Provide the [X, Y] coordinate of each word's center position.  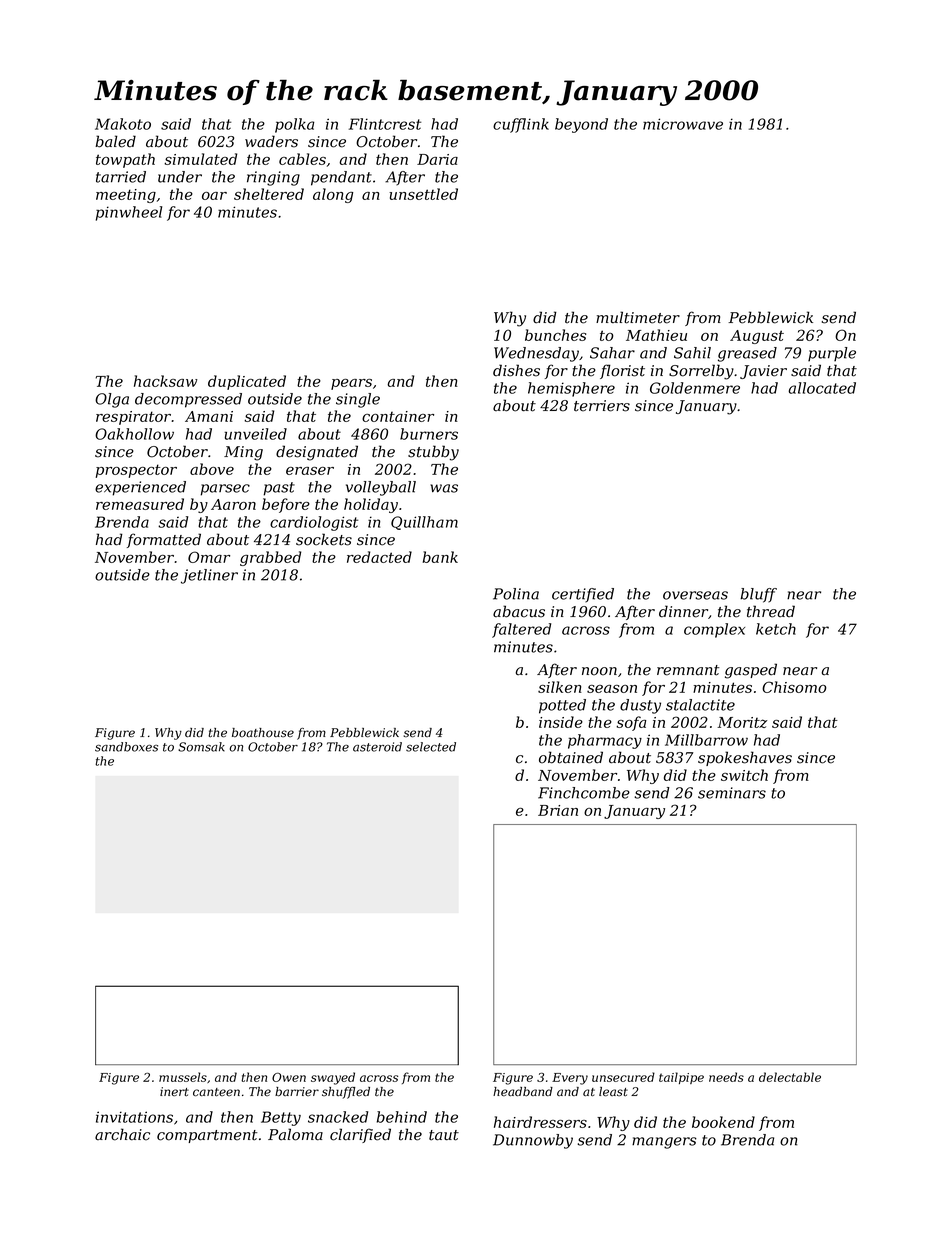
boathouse [263, 733]
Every [570, 1079]
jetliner [209, 576]
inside [561, 722]
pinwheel [129, 213]
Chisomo [794, 687]
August [757, 337]
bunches [555, 335]
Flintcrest [385, 124]
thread [771, 611]
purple [832, 354]
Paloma [295, 1134]
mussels [183, 1077]
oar [214, 196]
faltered [521, 630]
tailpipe [681, 1078]
